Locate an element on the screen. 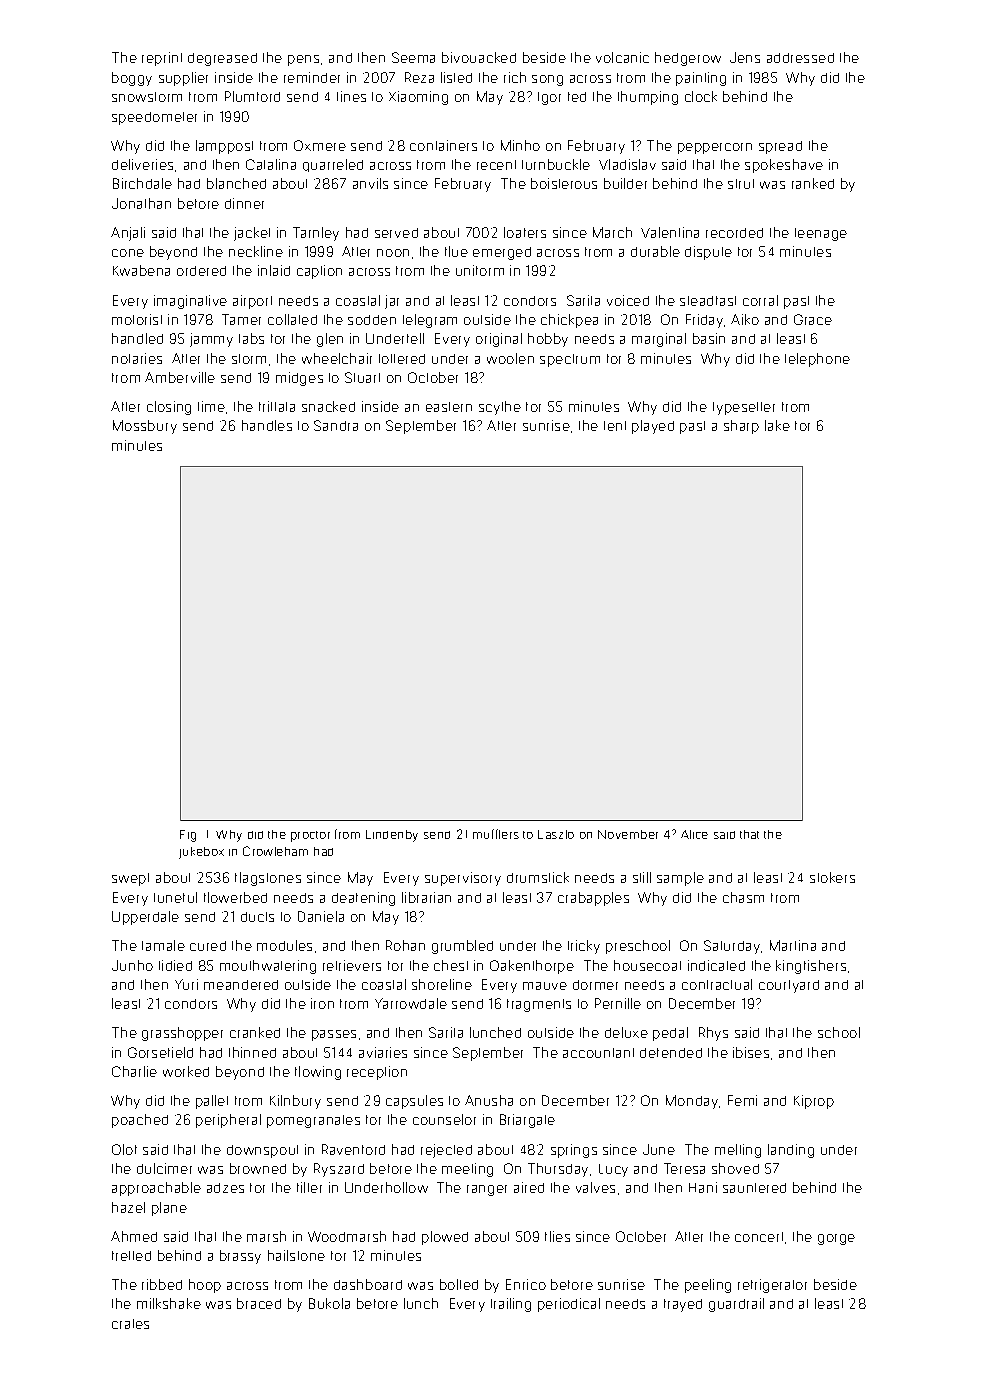  chest is located at coordinates (451, 965).
